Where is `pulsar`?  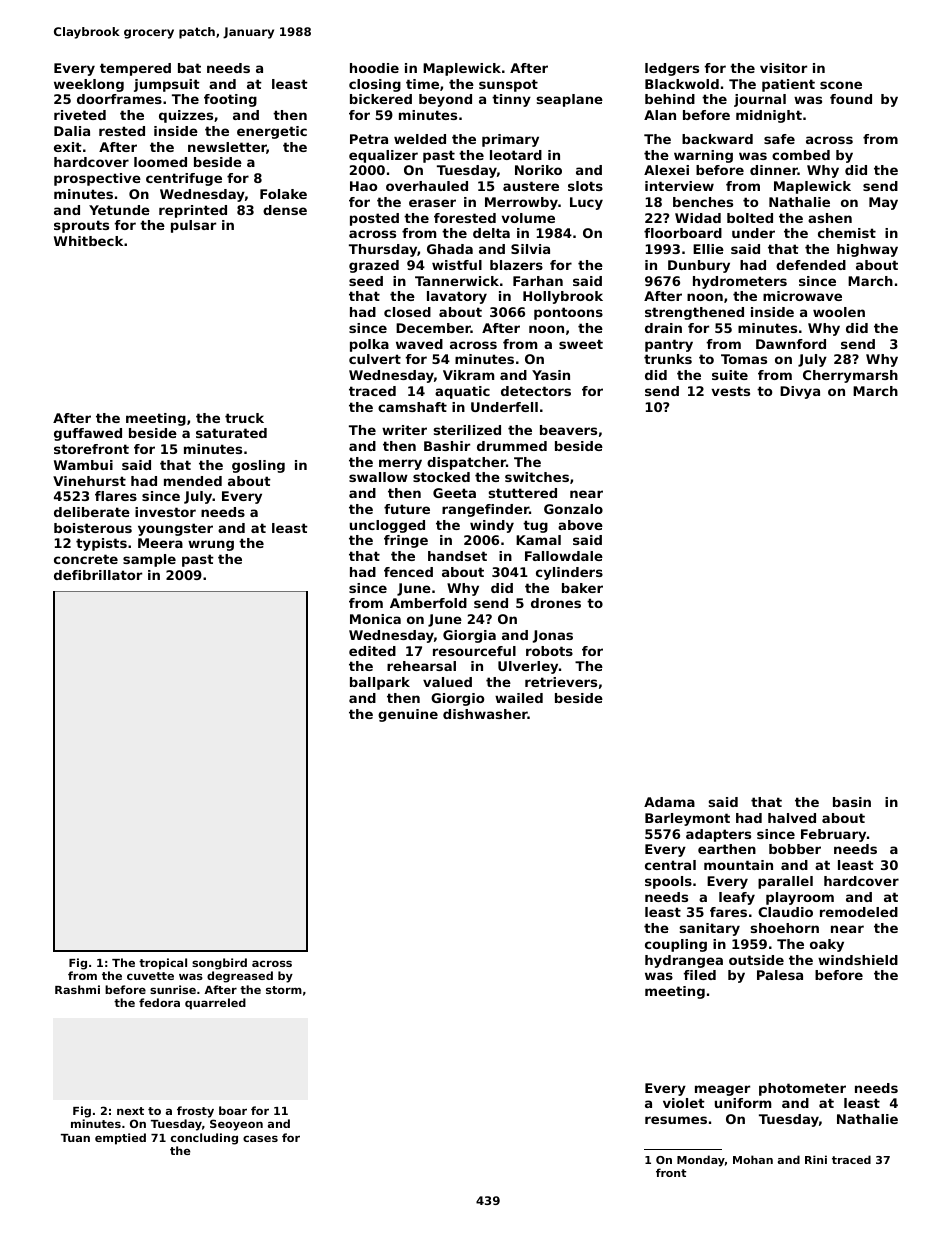
pulsar is located at coordinates (193, 226).
